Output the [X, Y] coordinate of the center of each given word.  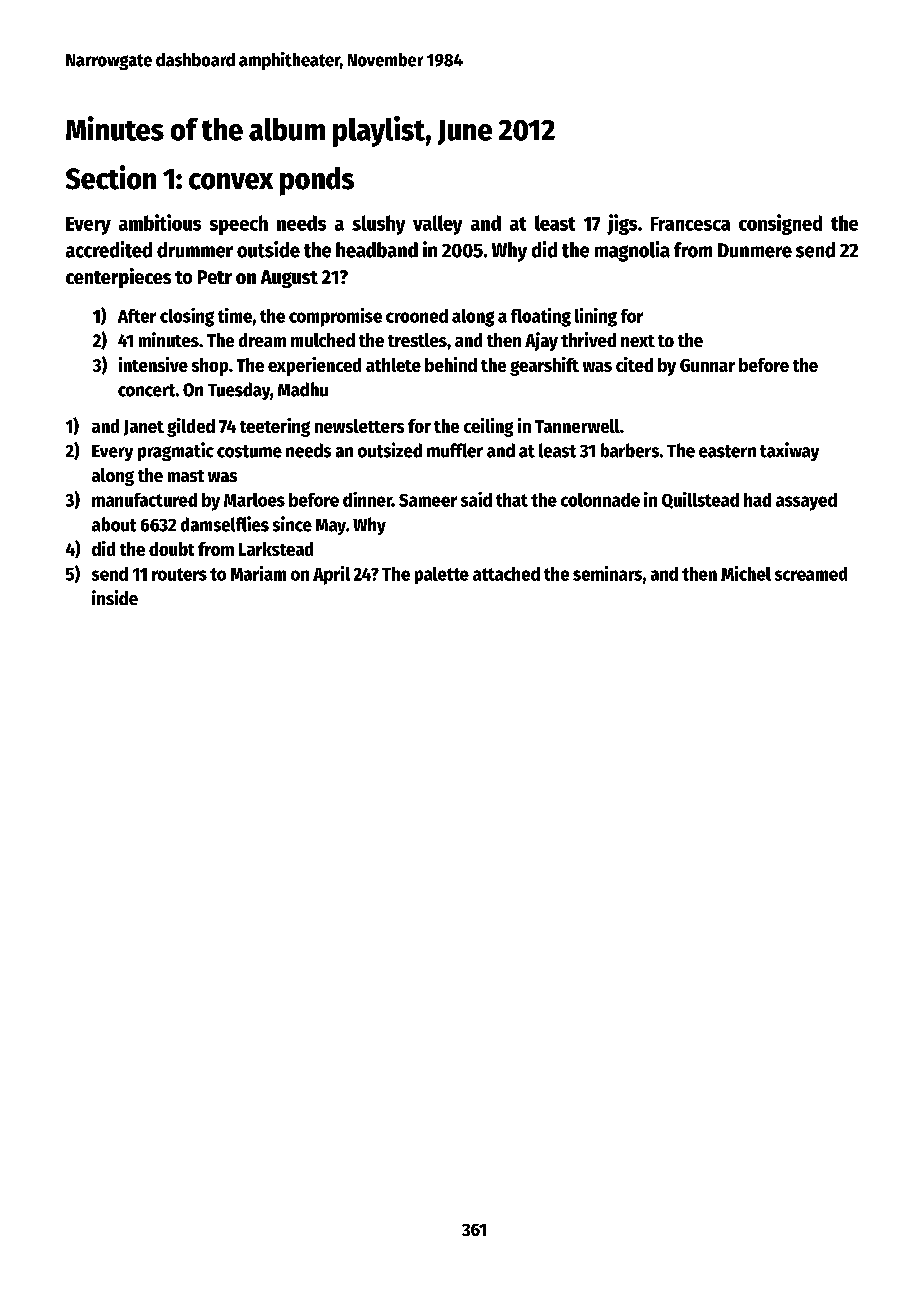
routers [179, 574]
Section [111, 177]
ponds [317, 181]
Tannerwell [577, 426]
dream [262, 340]
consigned [780, 224]
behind [451, 364]
